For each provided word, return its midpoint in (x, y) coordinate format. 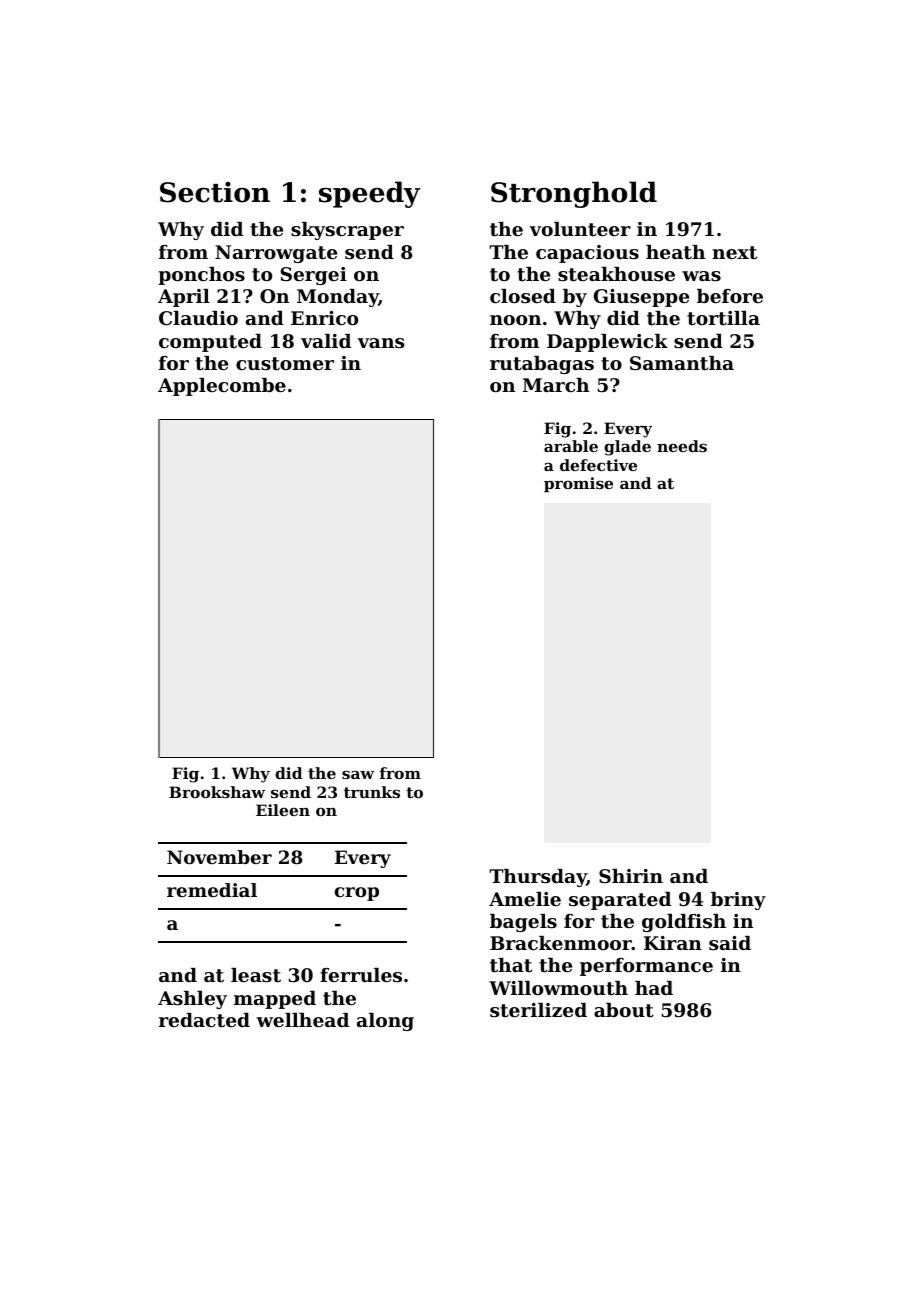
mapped (275, 1000)
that (511, 965)
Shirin (631, 876)
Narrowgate (276, 254)
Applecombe (222, 387)
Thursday (538, 878)
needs (682, 446)
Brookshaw (217, 792)
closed (523, 296)
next (734, 252)
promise (578, 484)
